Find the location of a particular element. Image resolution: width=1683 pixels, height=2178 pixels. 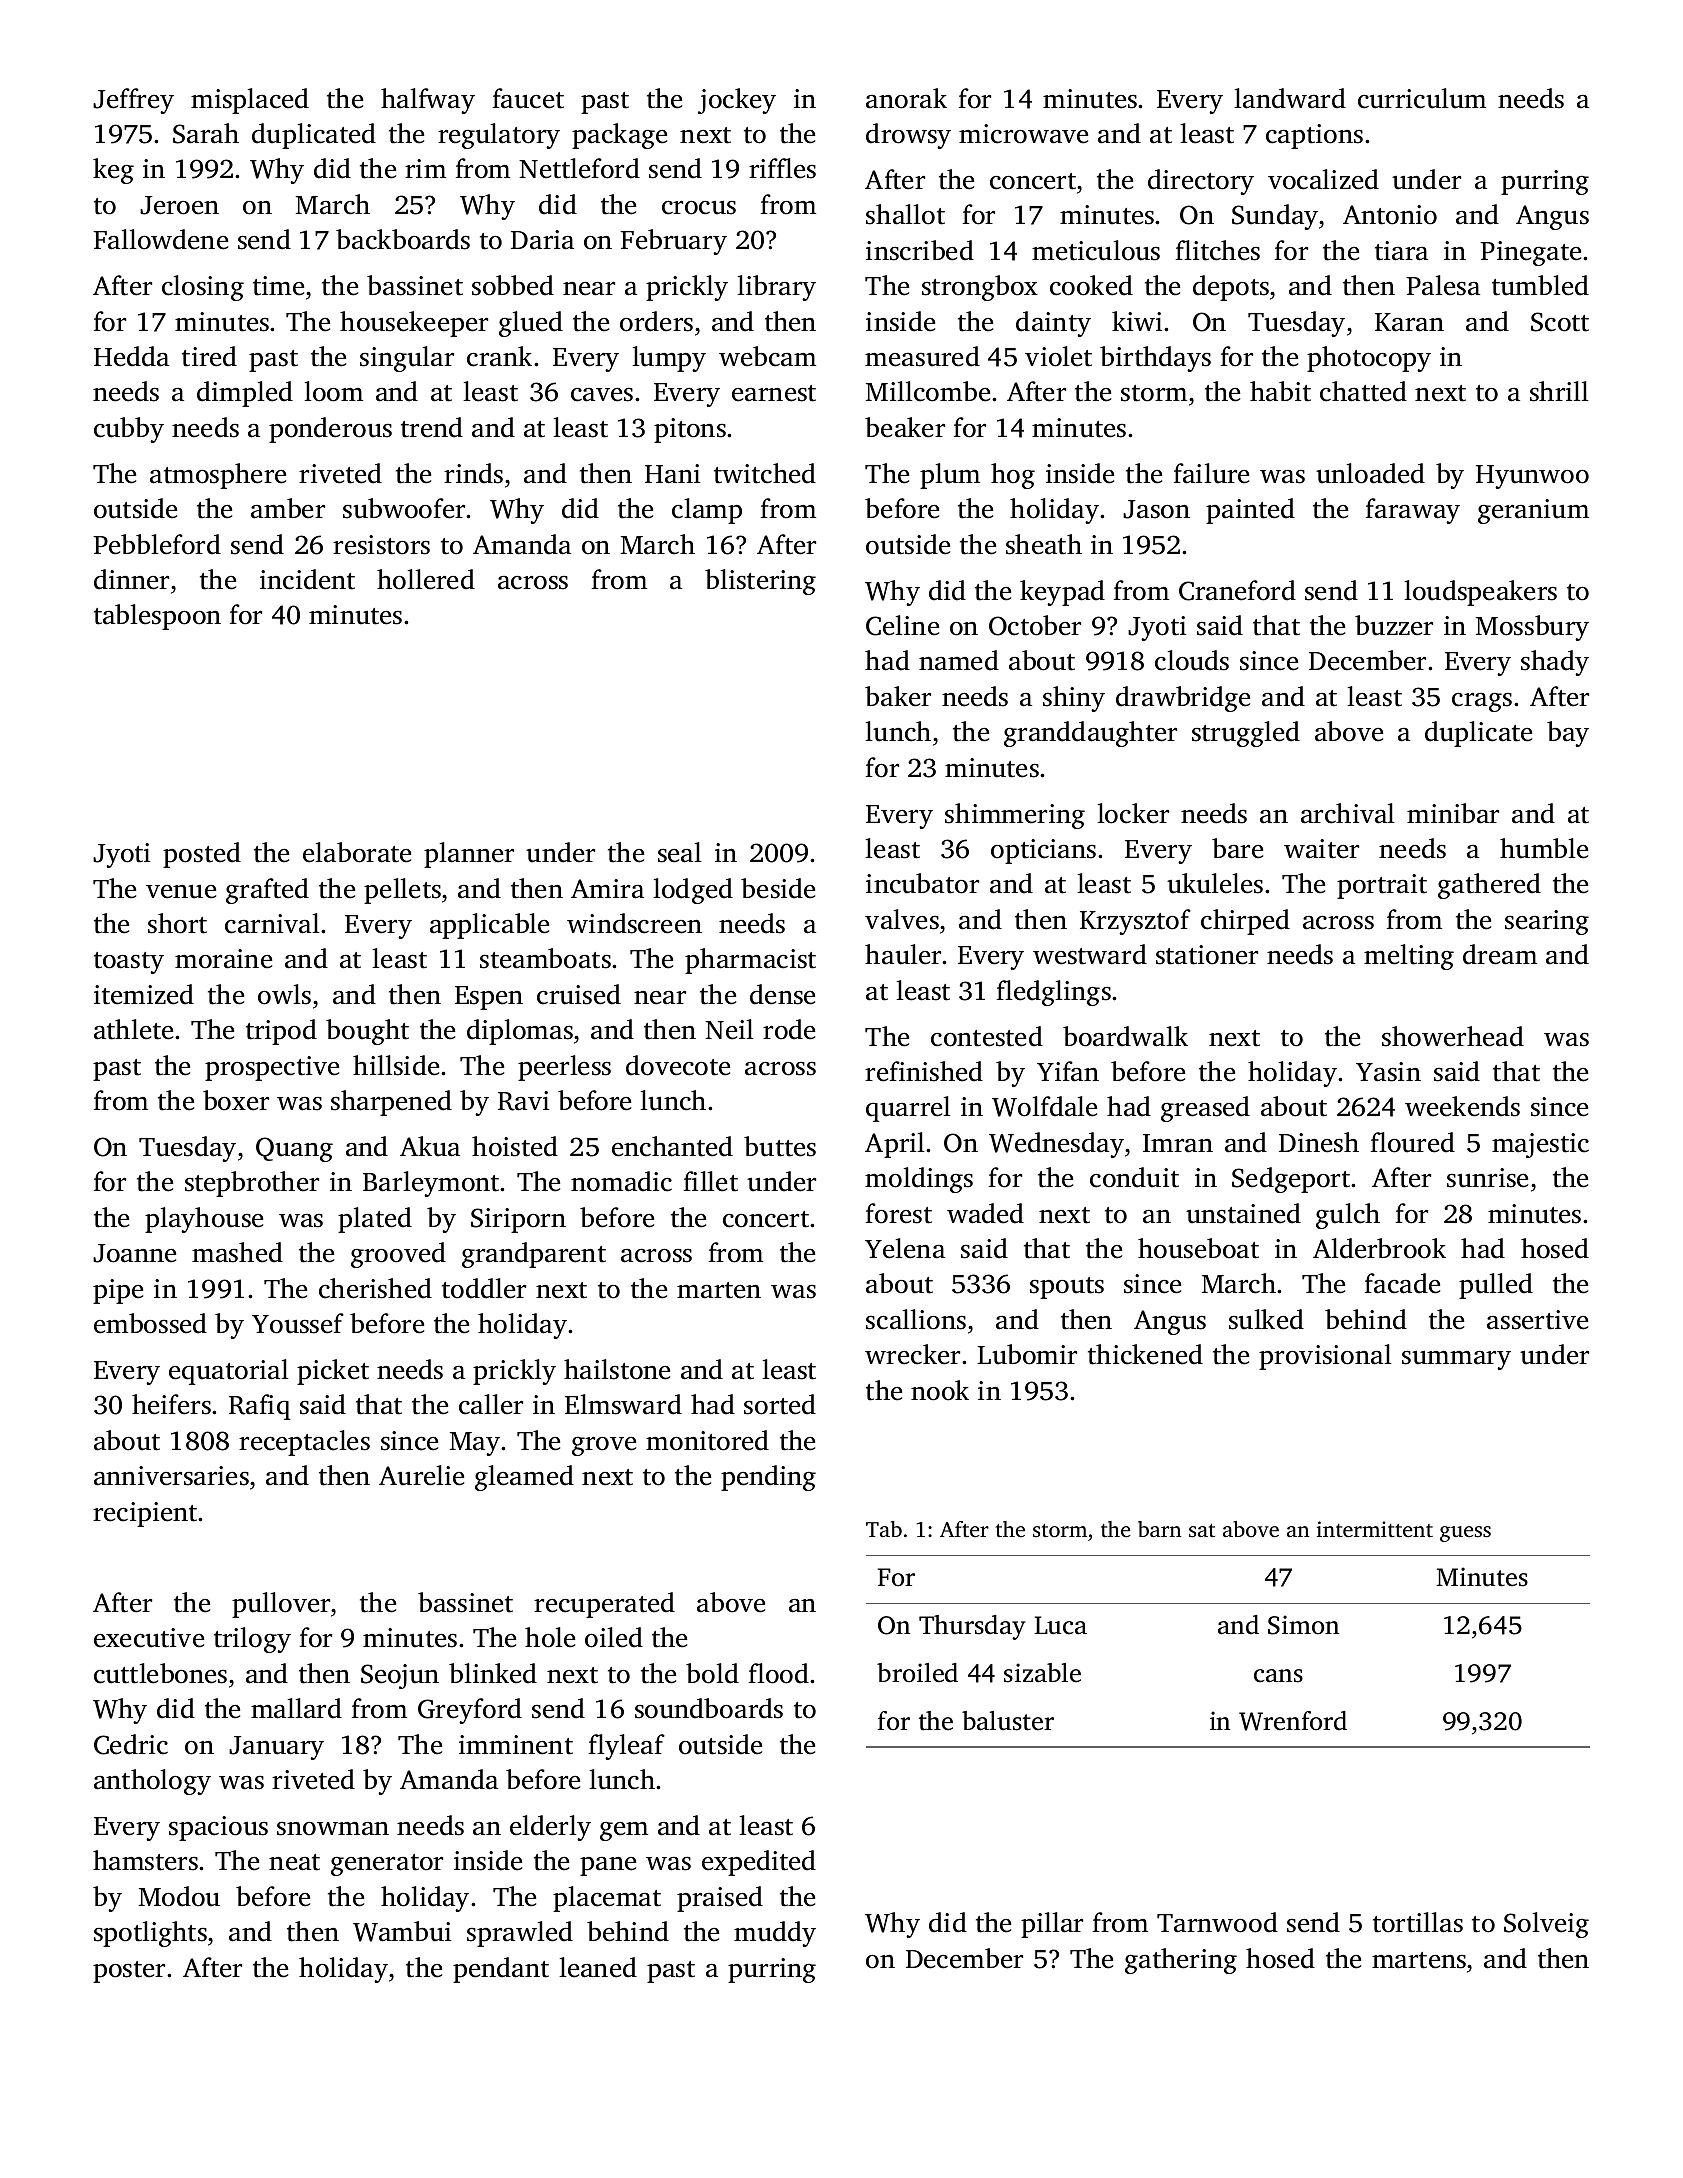

January is located at coordinates (276, 1748).
